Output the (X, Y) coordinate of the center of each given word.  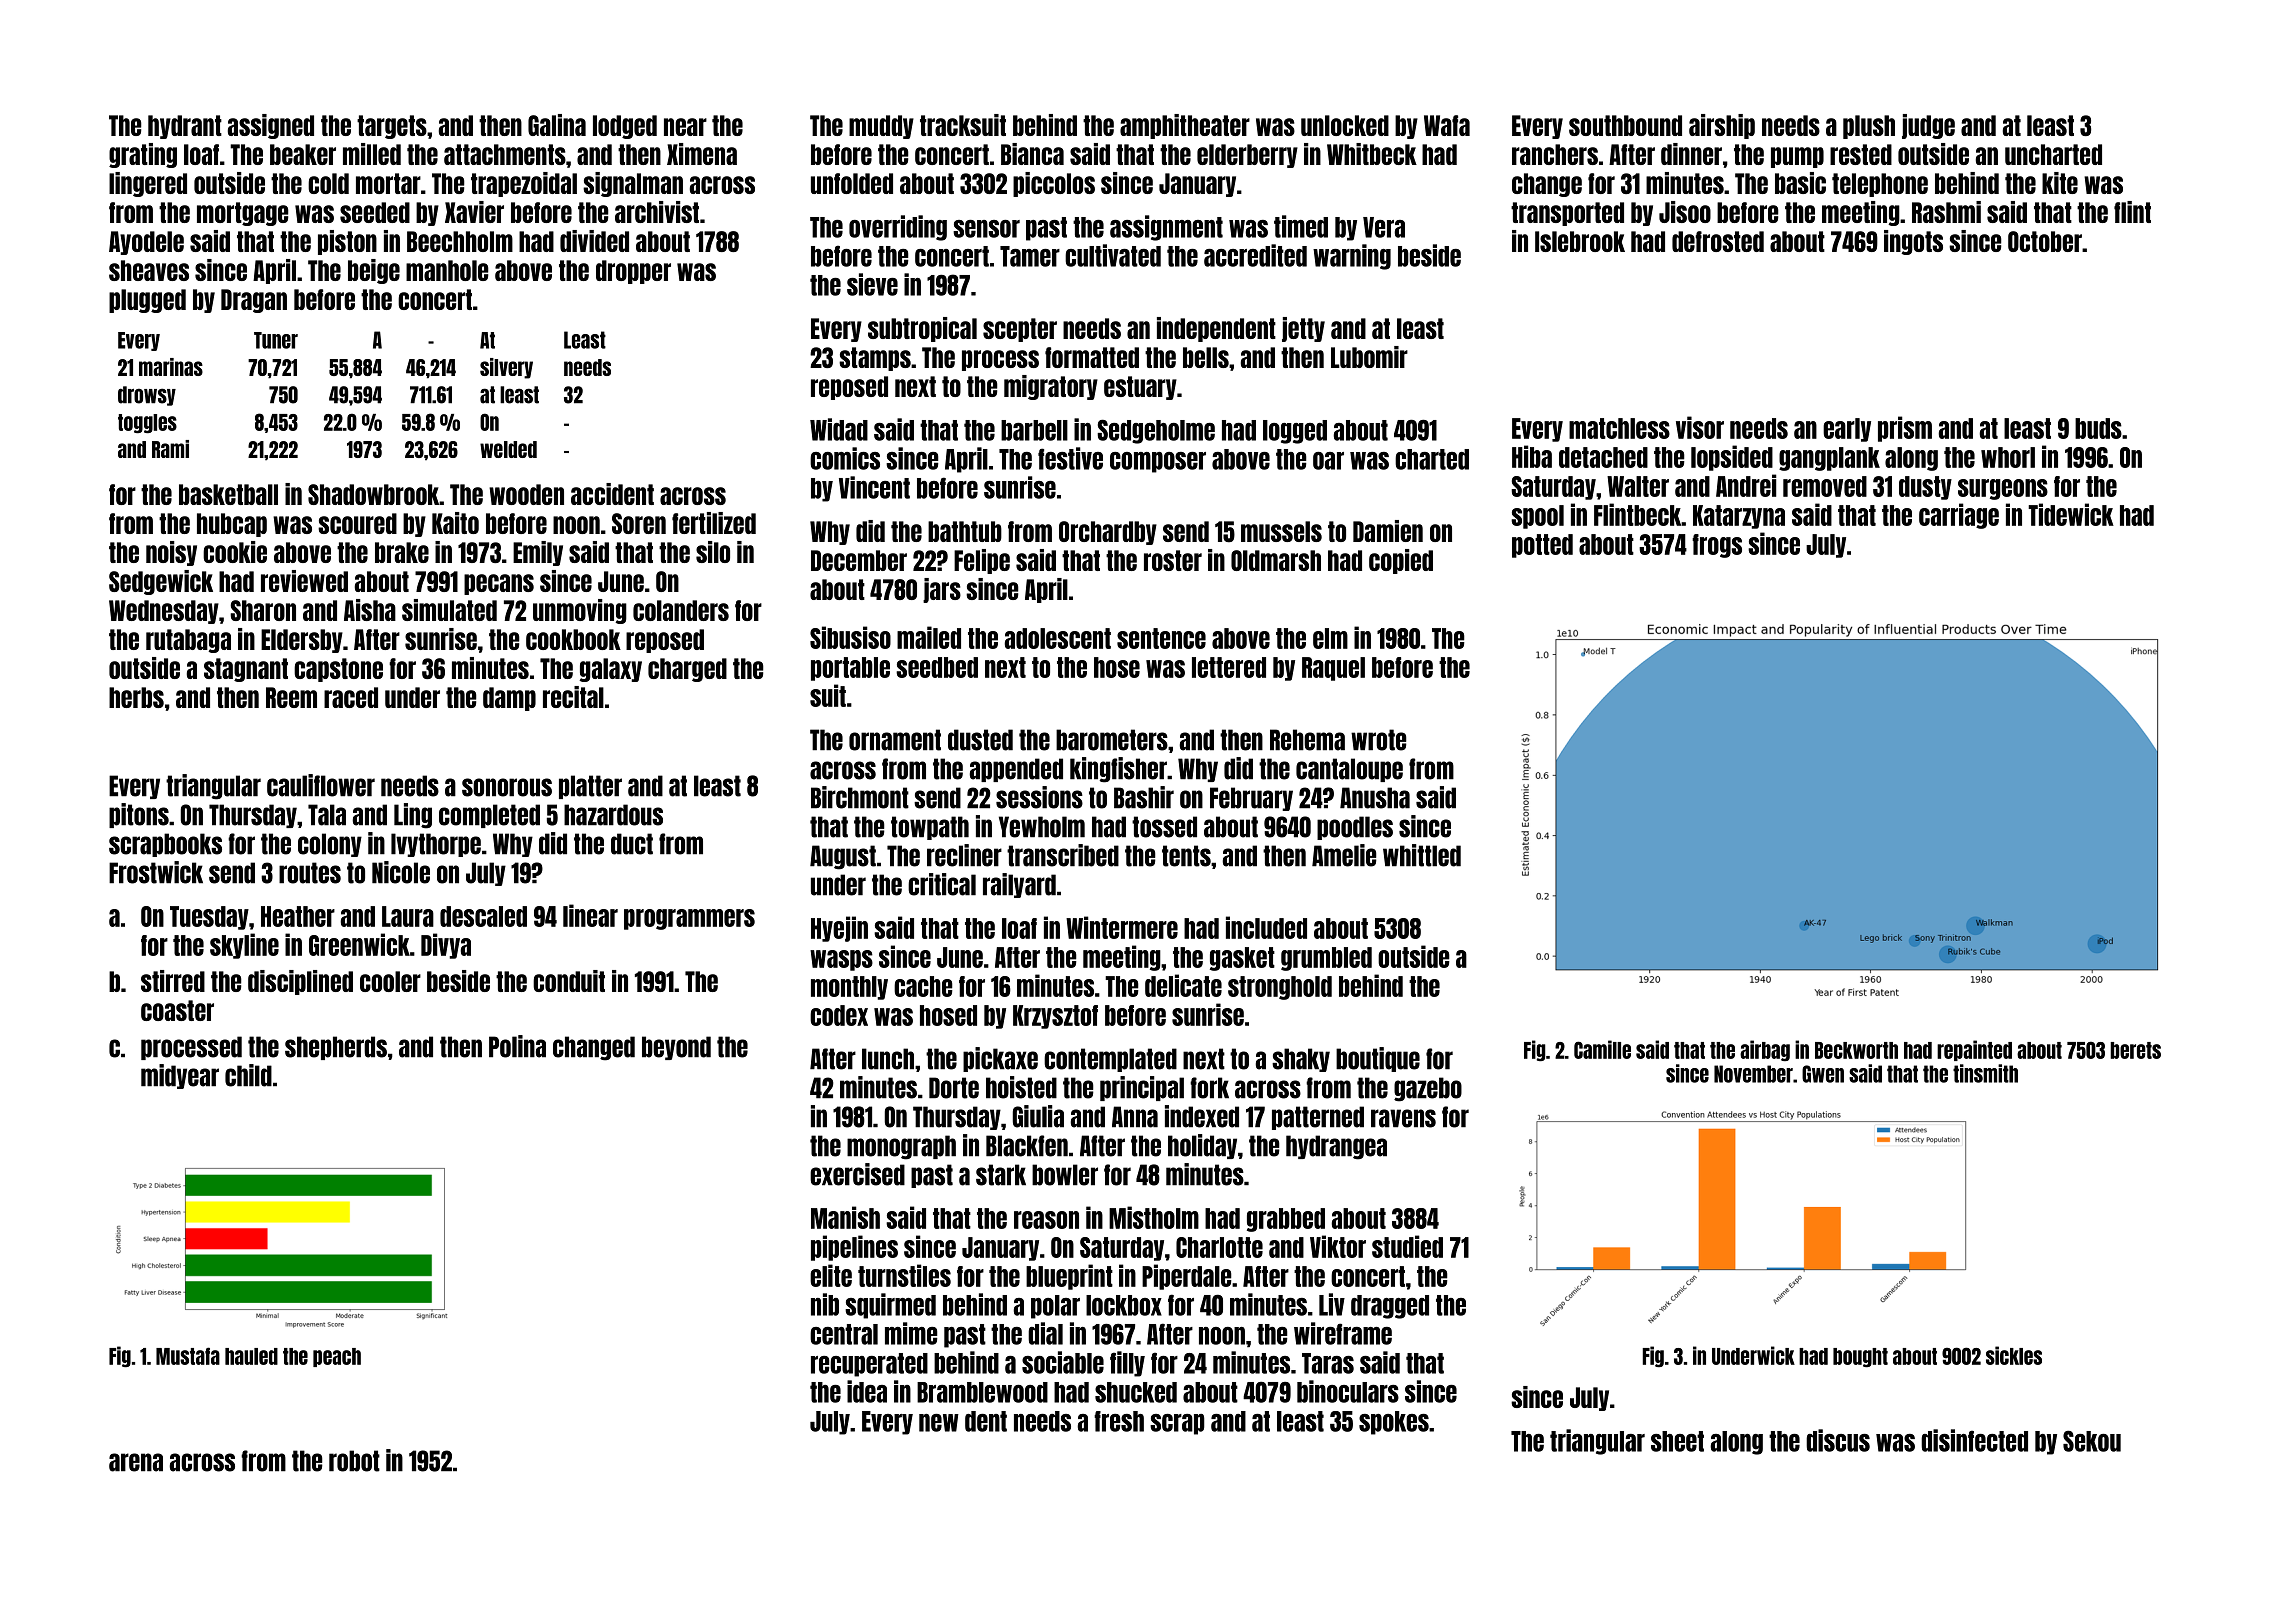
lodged (625, 127)
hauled (251, 1356)
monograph (901, 1147)
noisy (171, 553)
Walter (1638, 486)
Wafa (1447, 125)
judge (1928, 126)
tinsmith (1985, 1073)
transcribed (1063, 855)
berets (2135, 1050)
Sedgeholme (1156, 431)
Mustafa (188, 1356)
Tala (327, 815)
